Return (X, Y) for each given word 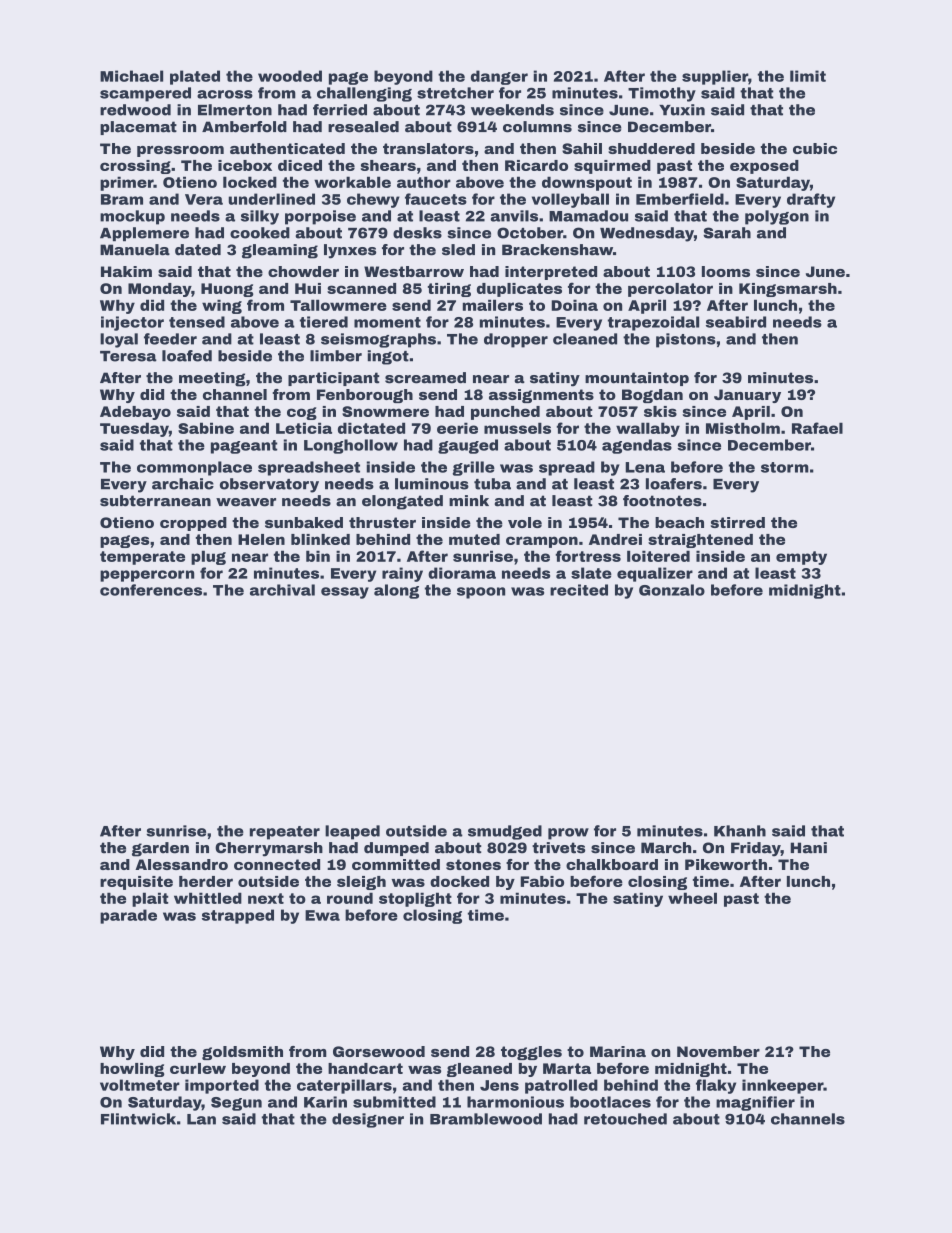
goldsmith (242, 1053)
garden (160, 849)
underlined (272, 199)
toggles (531, 1053)
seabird (736, 322)
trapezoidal (653, 323)
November (718, 1051)
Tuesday (134, 429)
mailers (493, 305)
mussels (517, 428)
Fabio (542, 881)
